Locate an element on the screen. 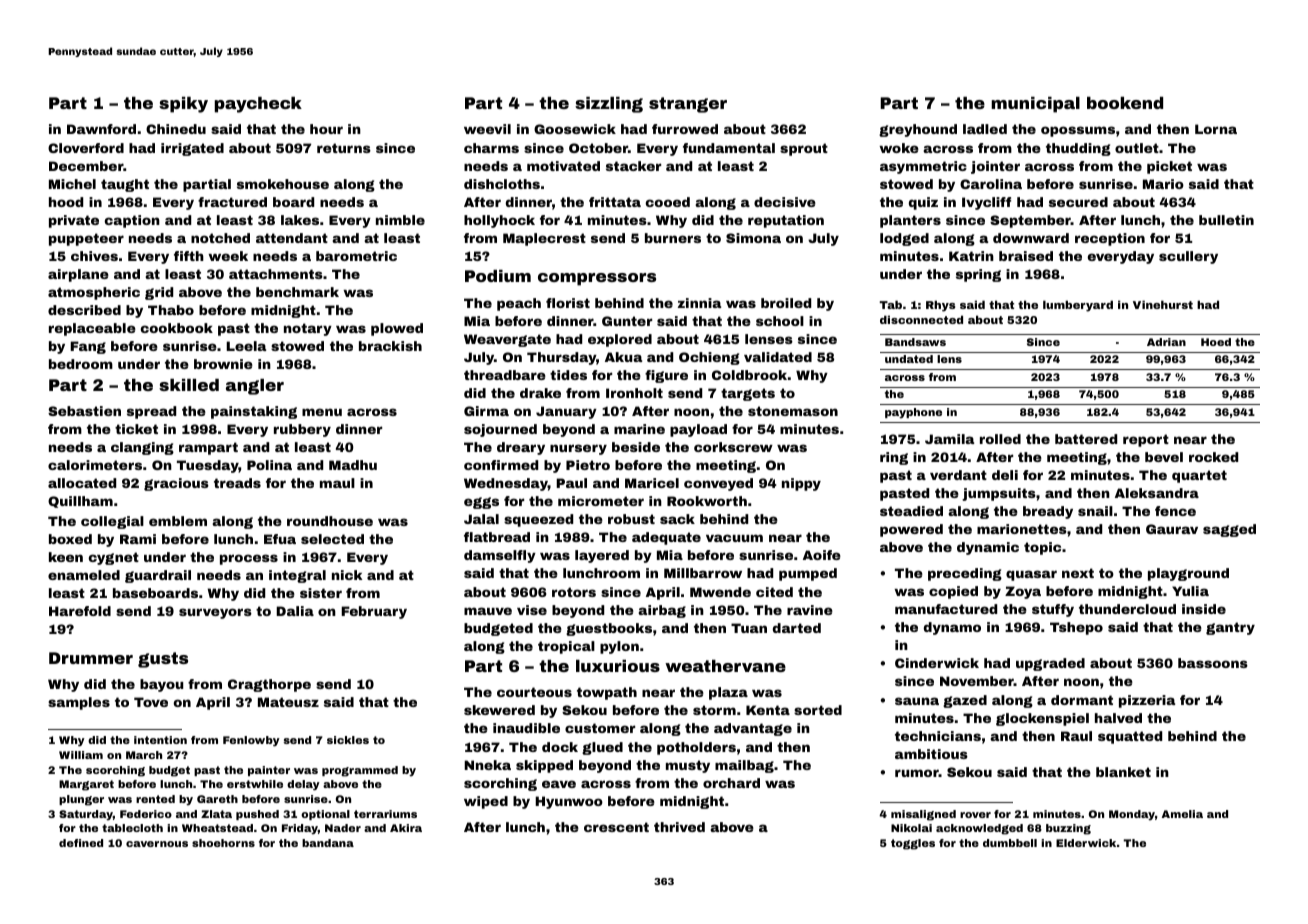  charms is located at coordinates (491, 148).
